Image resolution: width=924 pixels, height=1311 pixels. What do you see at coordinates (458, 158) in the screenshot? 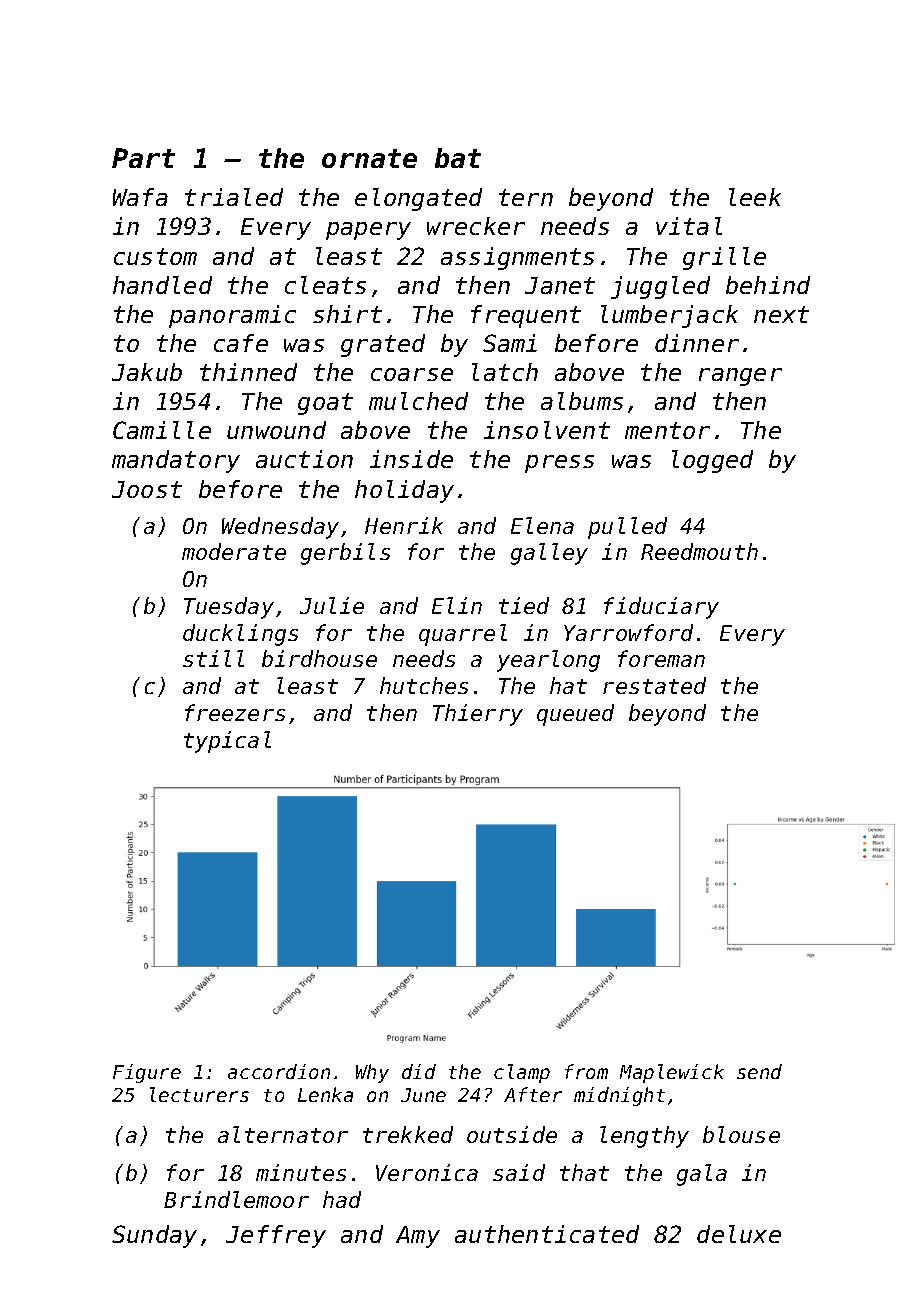
I see `bat` at bounding box center [458, 158].
